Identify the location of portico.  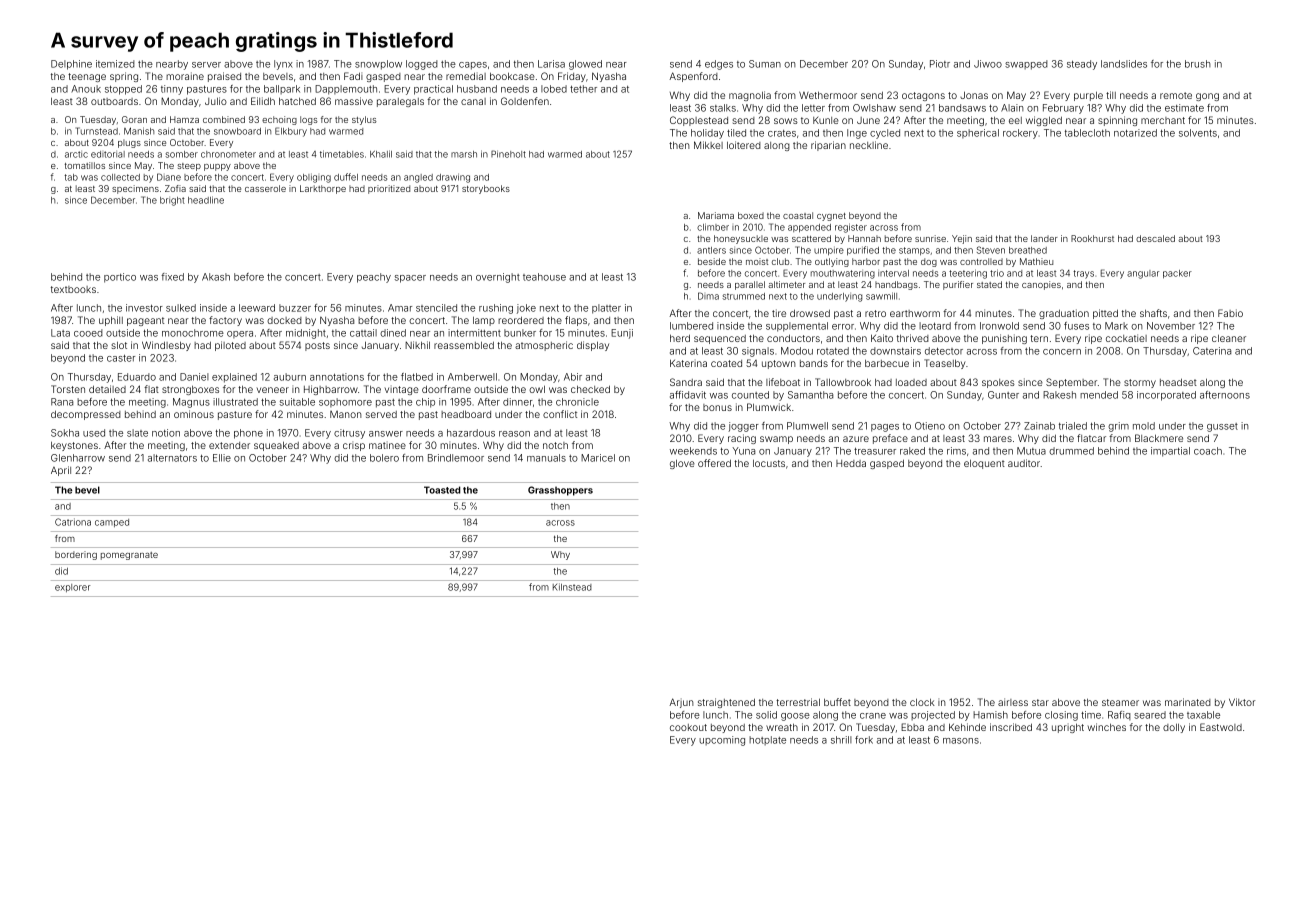
(120, 278).
